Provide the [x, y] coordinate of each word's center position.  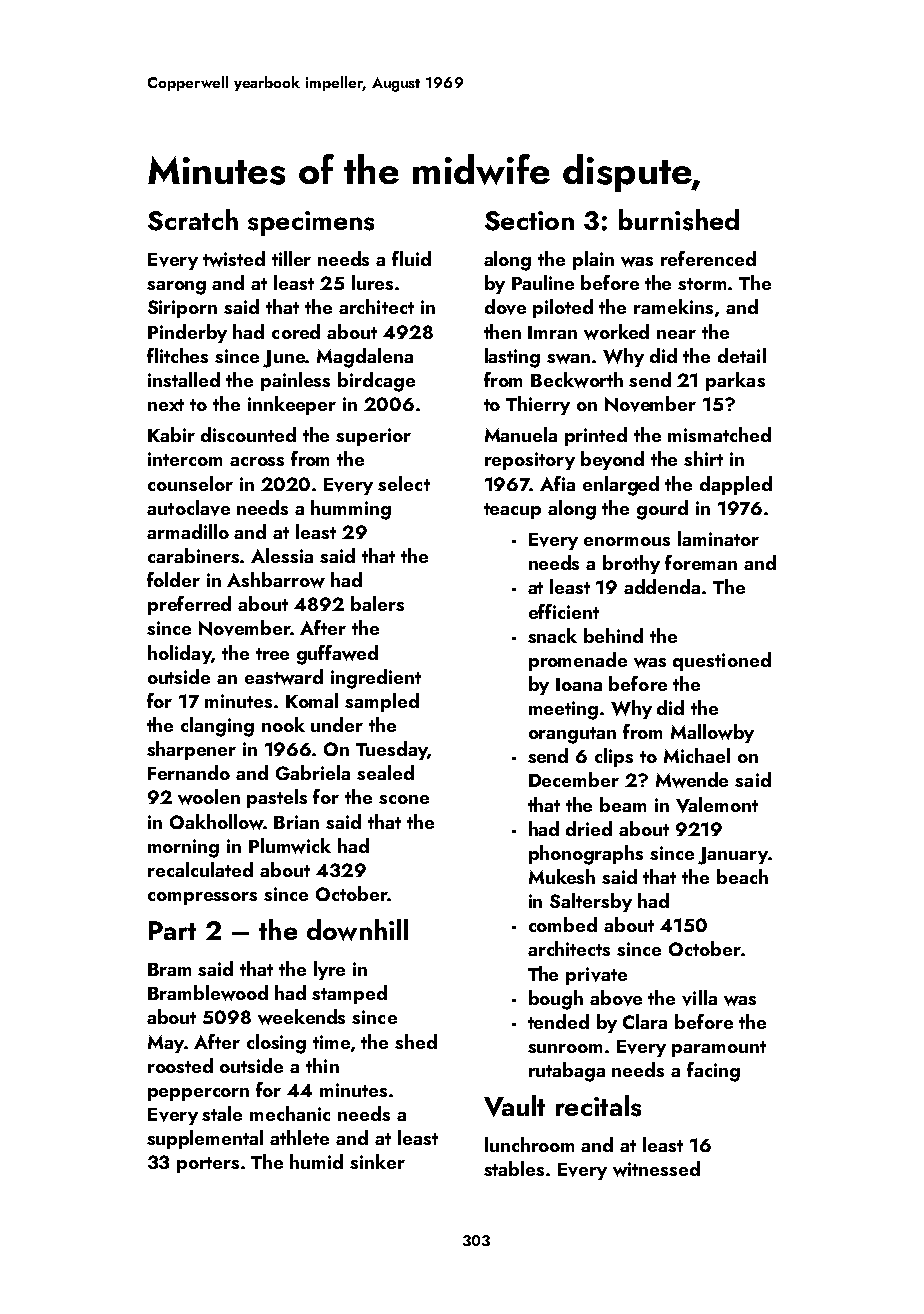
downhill [357, 930]
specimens [311, 223]
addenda [662, 586]
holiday [179, 654]
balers [377, 603]
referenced [708, 258]
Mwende [692, 780]
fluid [411, 258]
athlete [299, 1137]
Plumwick [290, 846]
